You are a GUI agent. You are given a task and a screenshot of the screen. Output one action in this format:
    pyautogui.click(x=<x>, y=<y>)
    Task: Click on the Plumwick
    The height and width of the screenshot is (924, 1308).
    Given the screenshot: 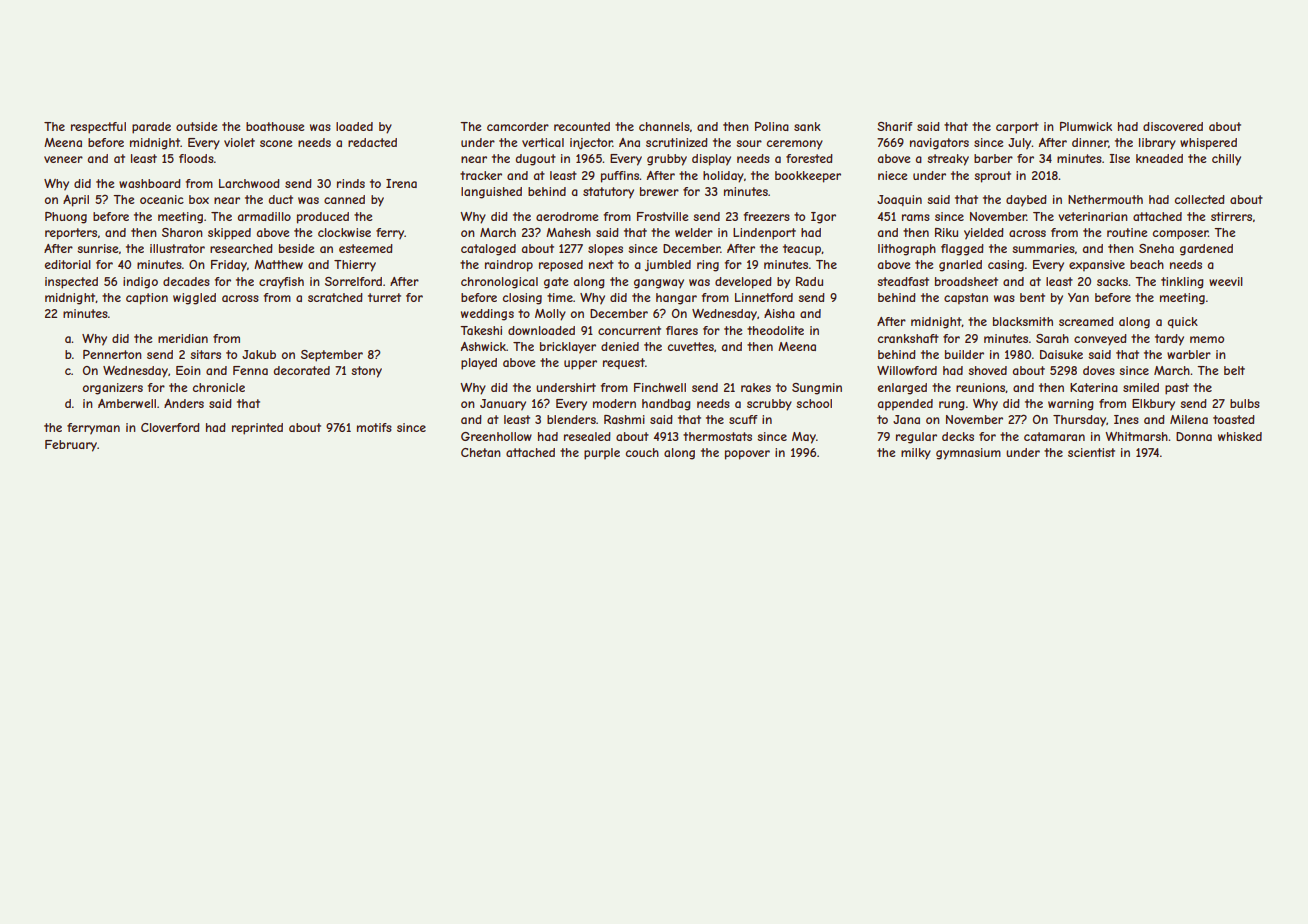 What is the action you would take?
    pyautogui.click(x=1086, y=126)
